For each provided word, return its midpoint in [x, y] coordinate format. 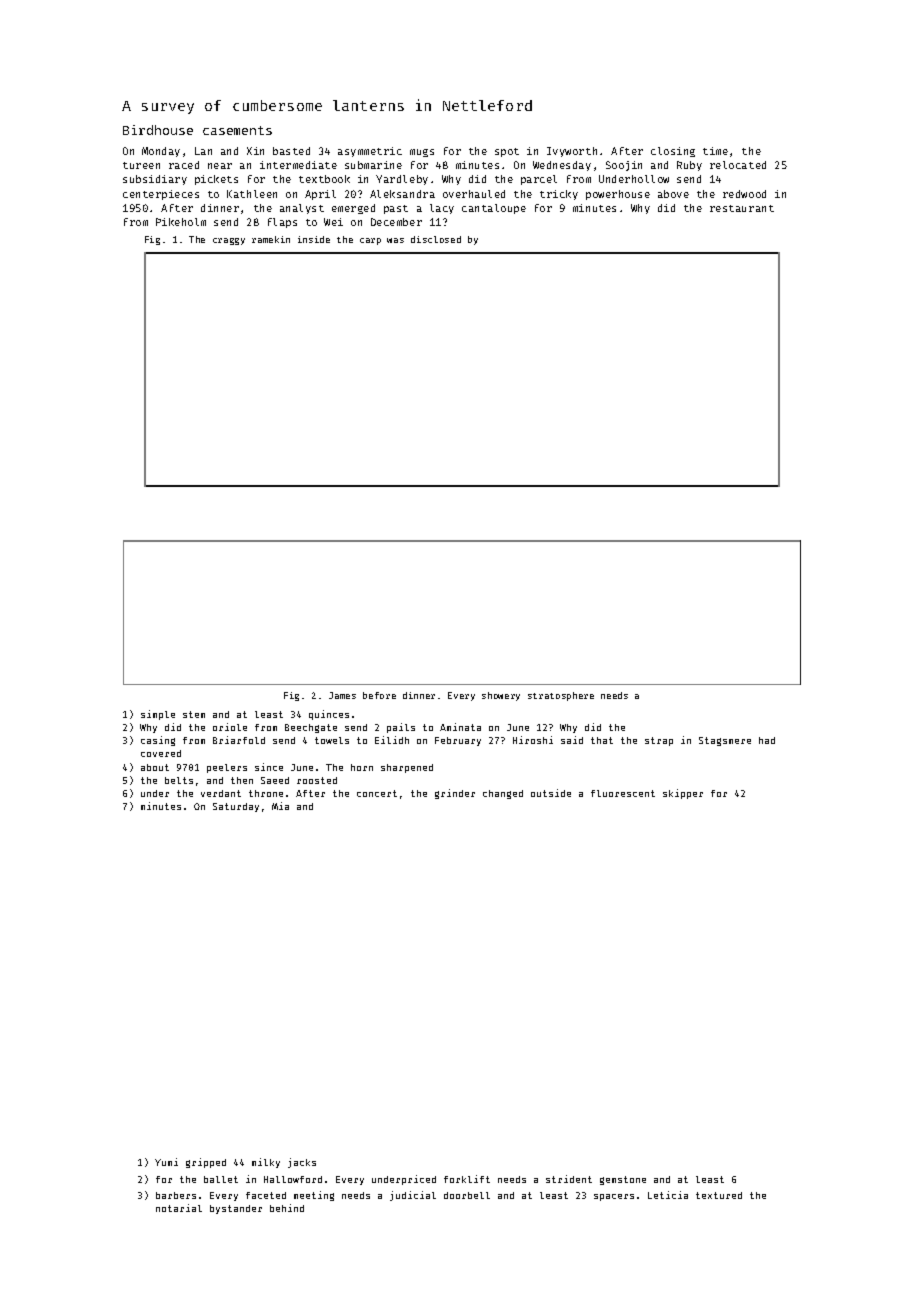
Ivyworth [572, 152]
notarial [179, 1208]
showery [501, 696]
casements [237, 130]
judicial [413, 1196]
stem [194, 714]
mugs [422, 153]
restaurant [742, 208]
